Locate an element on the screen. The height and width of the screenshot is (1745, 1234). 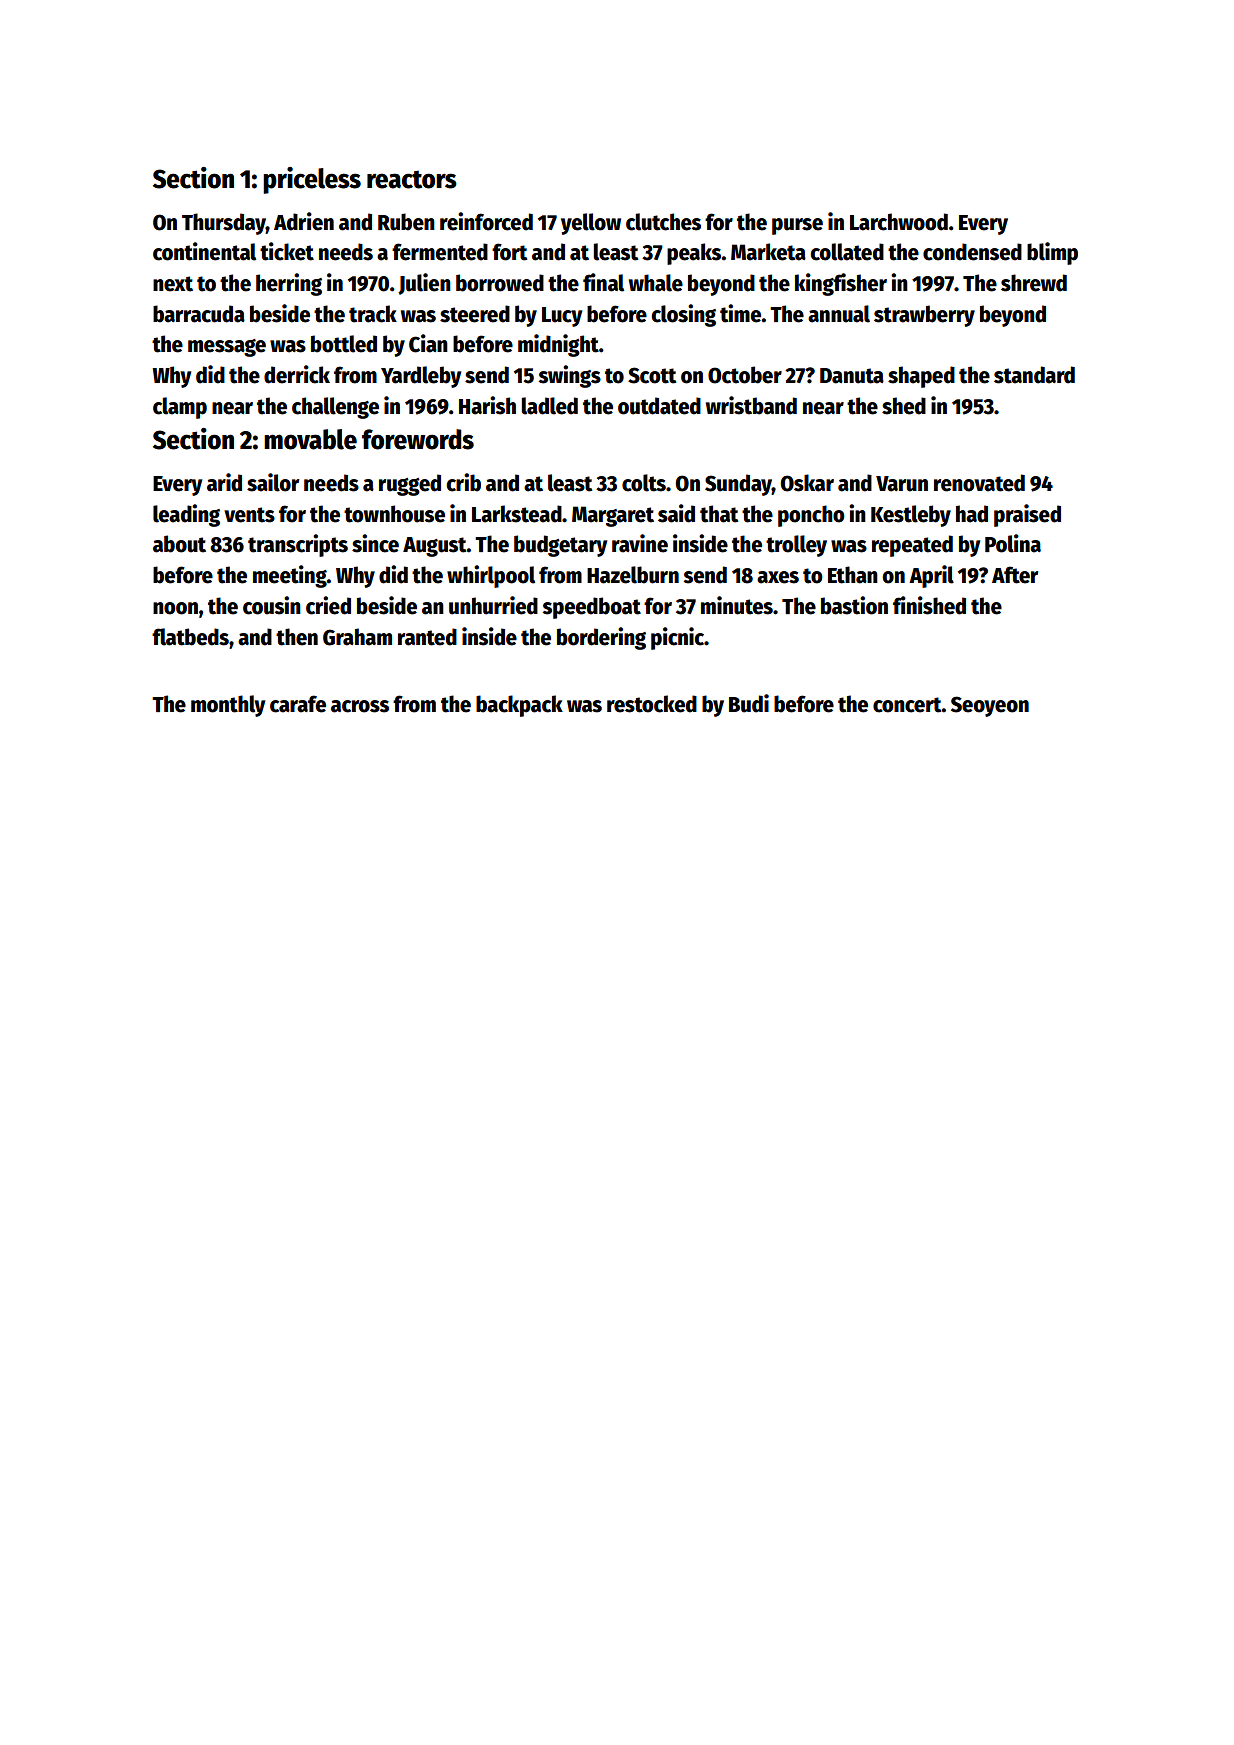
reactors is located at coordinates (412, 180).
